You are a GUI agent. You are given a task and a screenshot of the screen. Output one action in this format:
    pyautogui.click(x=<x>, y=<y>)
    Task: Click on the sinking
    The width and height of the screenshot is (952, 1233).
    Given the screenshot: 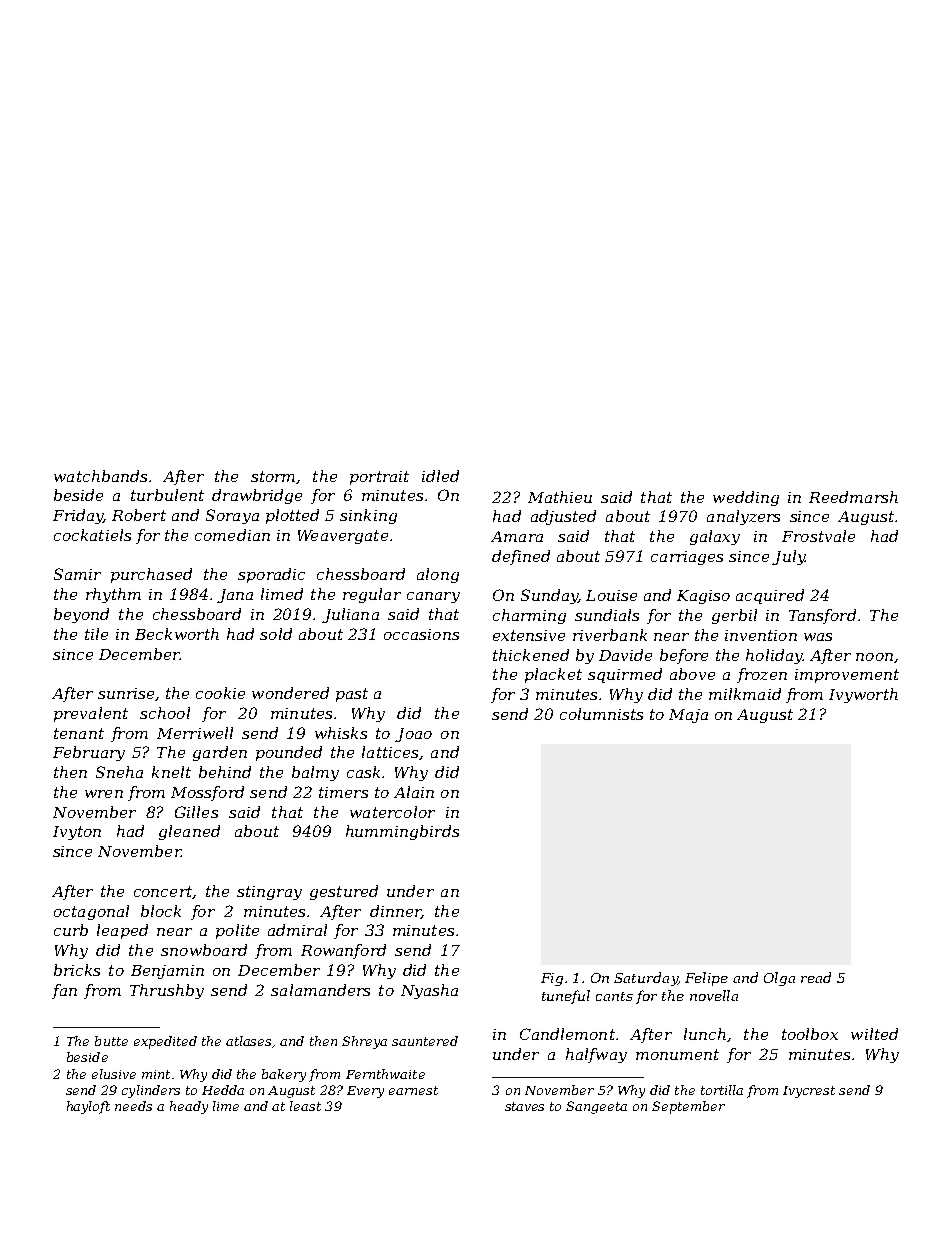 What is the action you would take?
    pyautogui.click(x=368, y=516)
